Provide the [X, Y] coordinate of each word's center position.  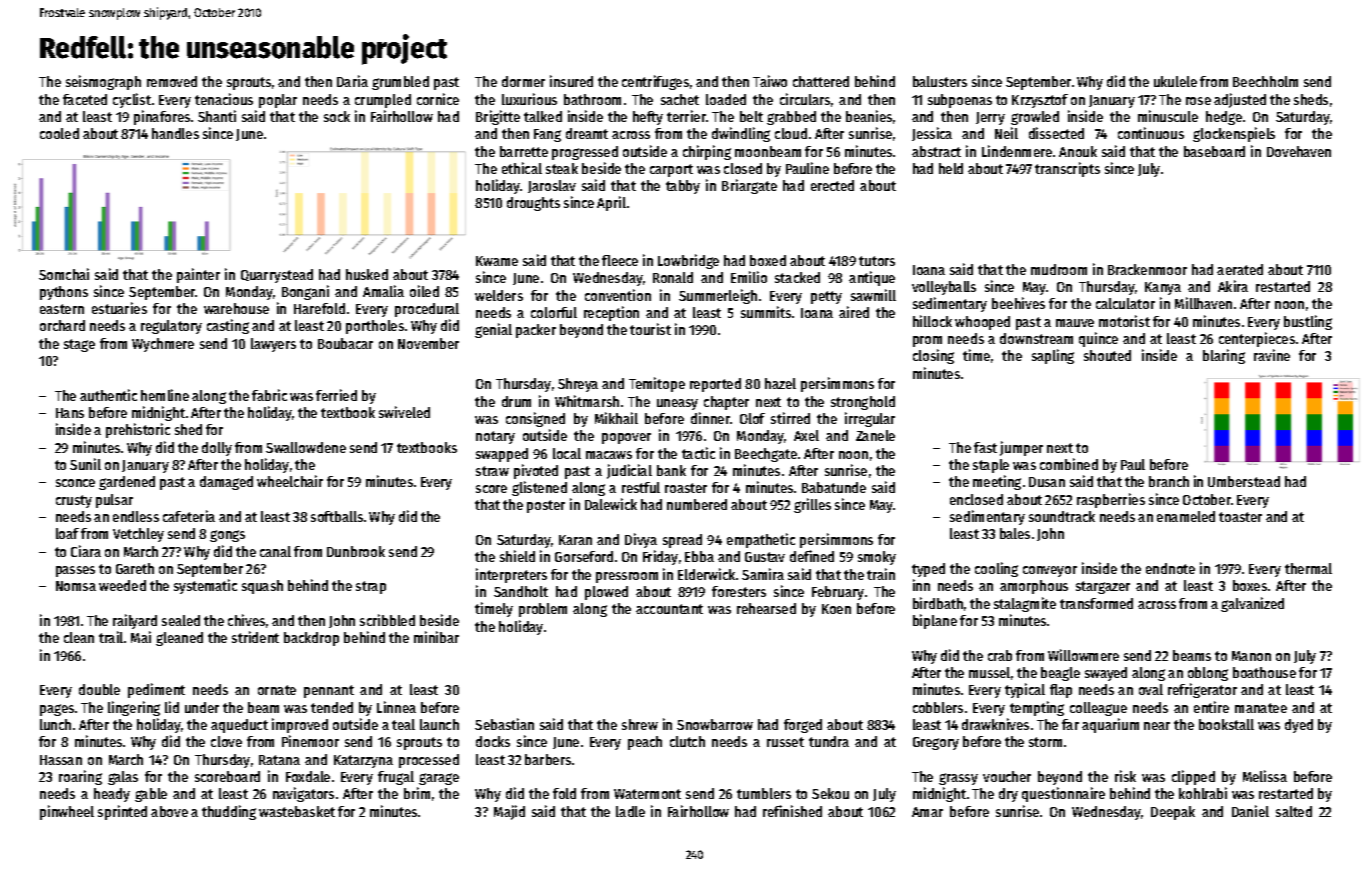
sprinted [122, 812]
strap [371, 587]
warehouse [236, 308]
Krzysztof [1040, 101]
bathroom [592, 99]
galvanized [1252, 604]
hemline [165, 395]
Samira [763, 574]
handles [175, 133]
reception [611, 313]
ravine [1272, 355]
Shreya [578, 385]
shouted [1107, 355]
